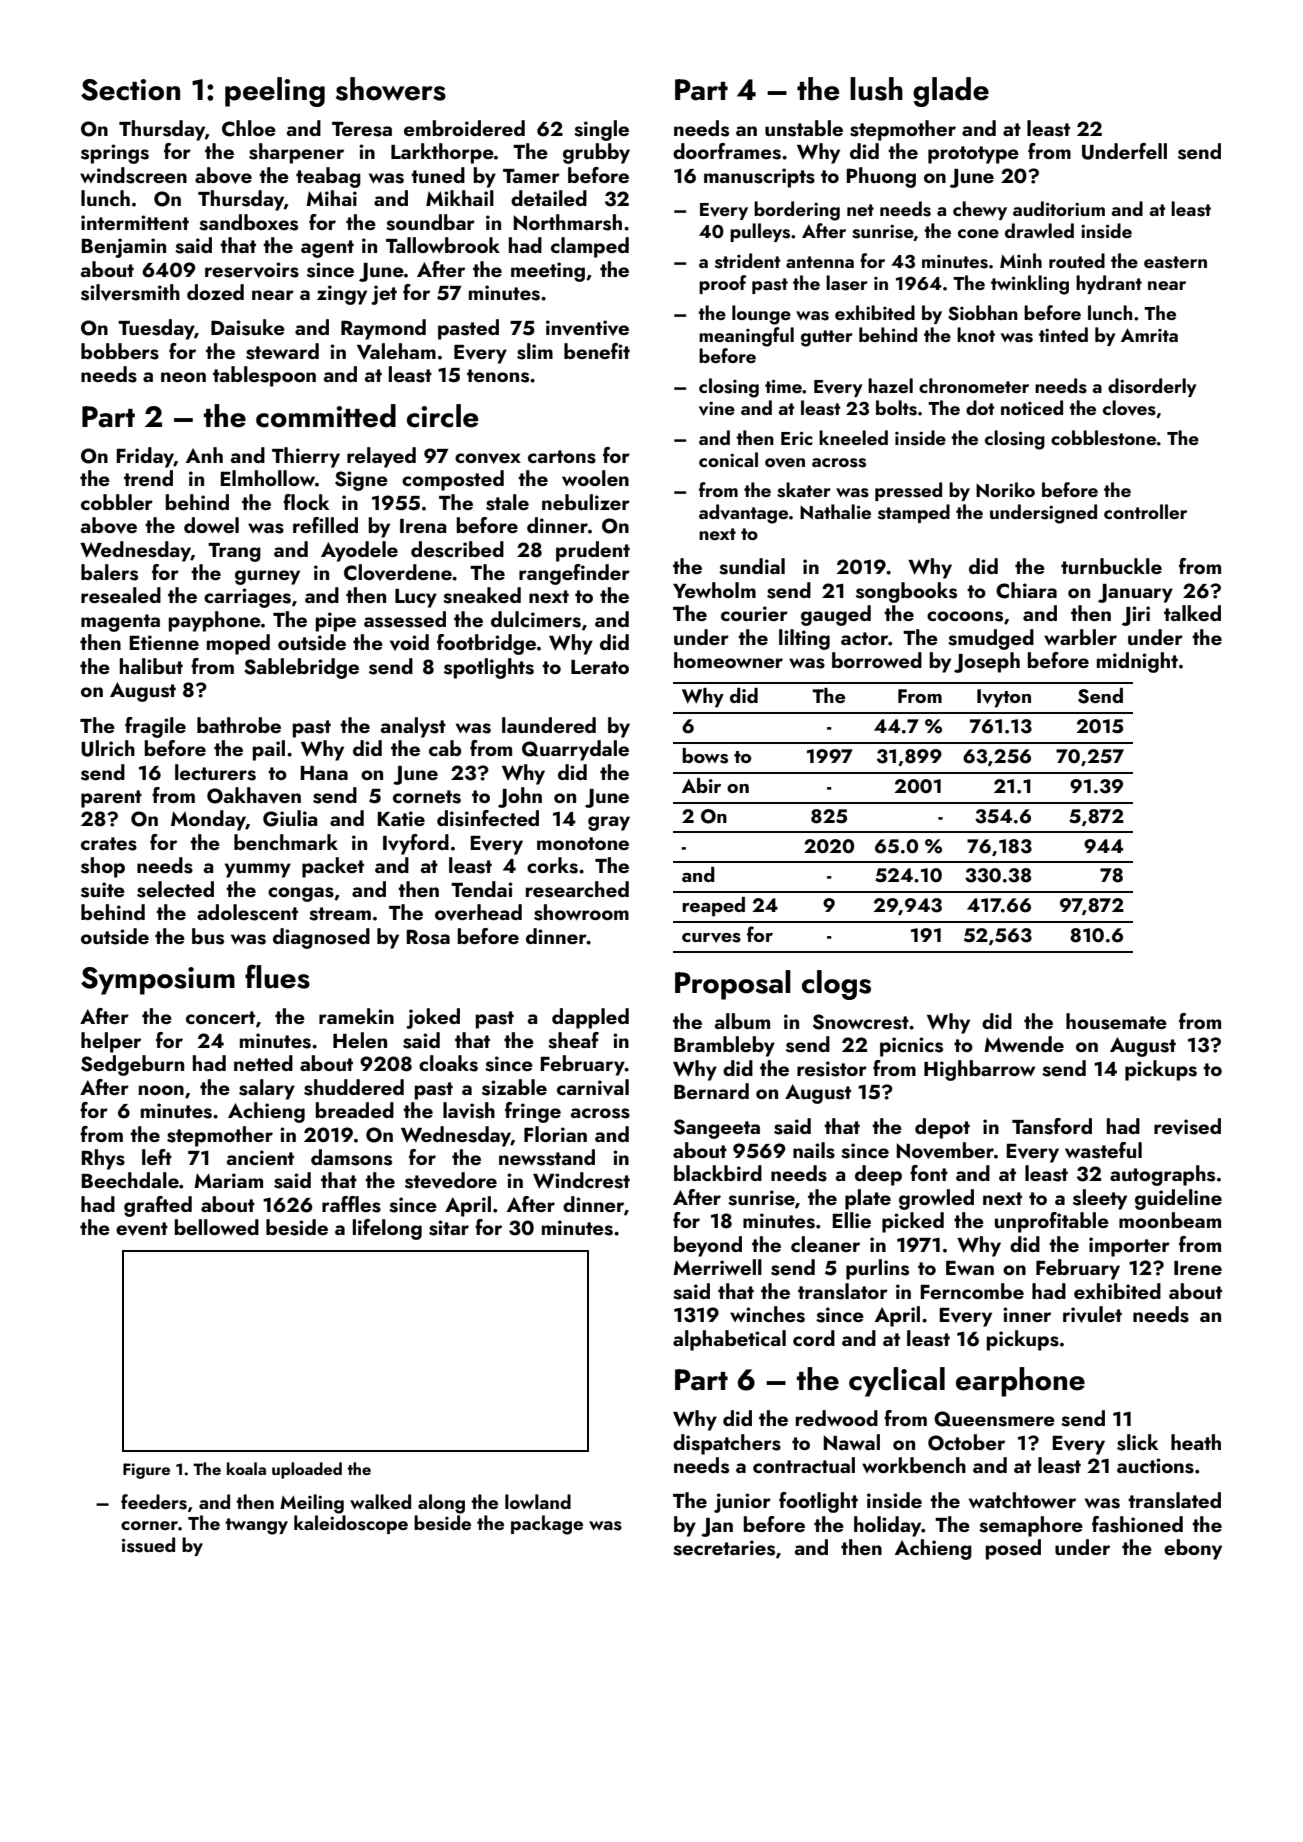  I want to click on single, so click(601, 130).
